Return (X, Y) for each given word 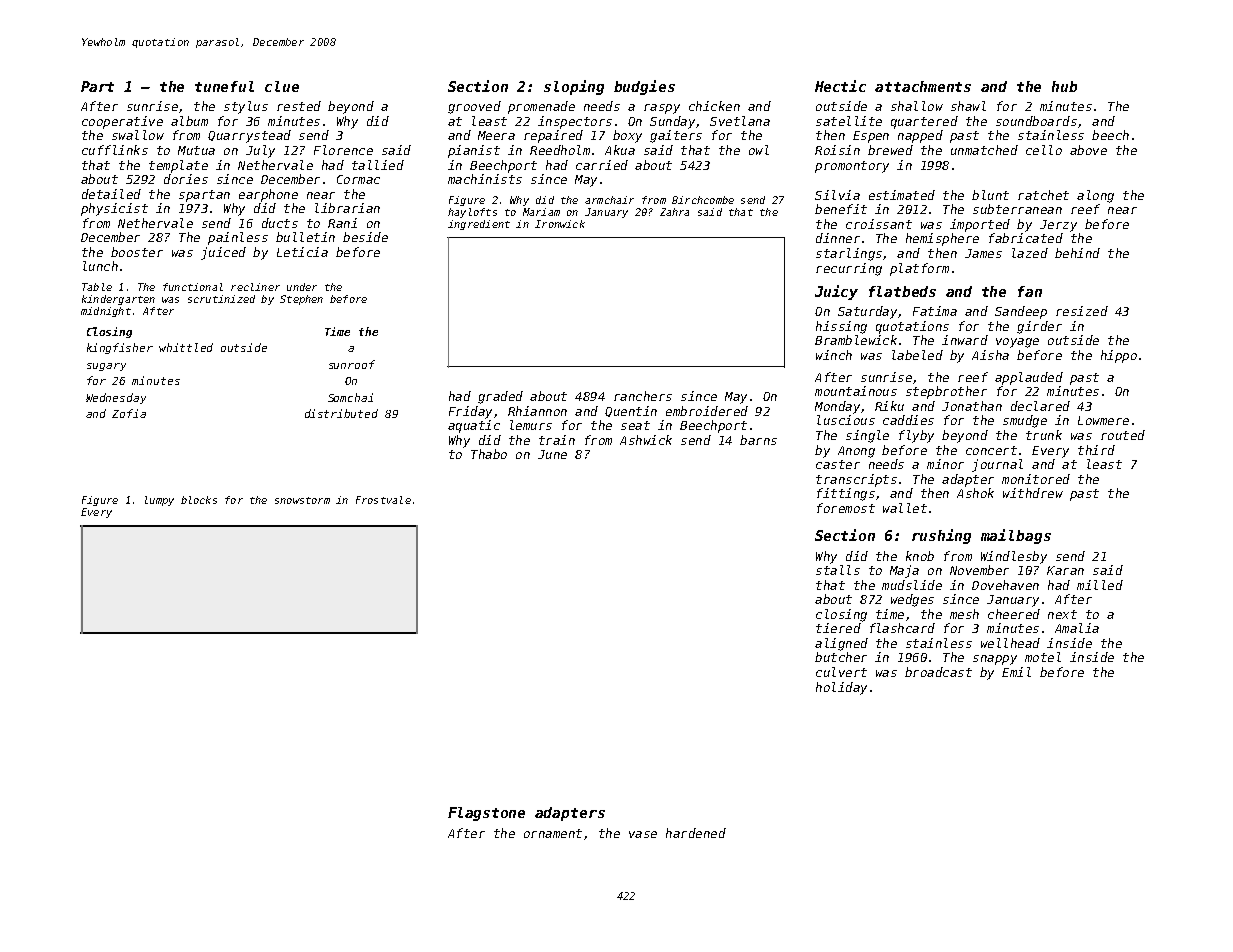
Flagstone (486, 814)
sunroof (352, 364)
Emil (1016, 672)
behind (1077, 253)
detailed (111, 194)
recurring (849, 269)
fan (1030, 291)
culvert (841, 672)
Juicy (836, 292)
